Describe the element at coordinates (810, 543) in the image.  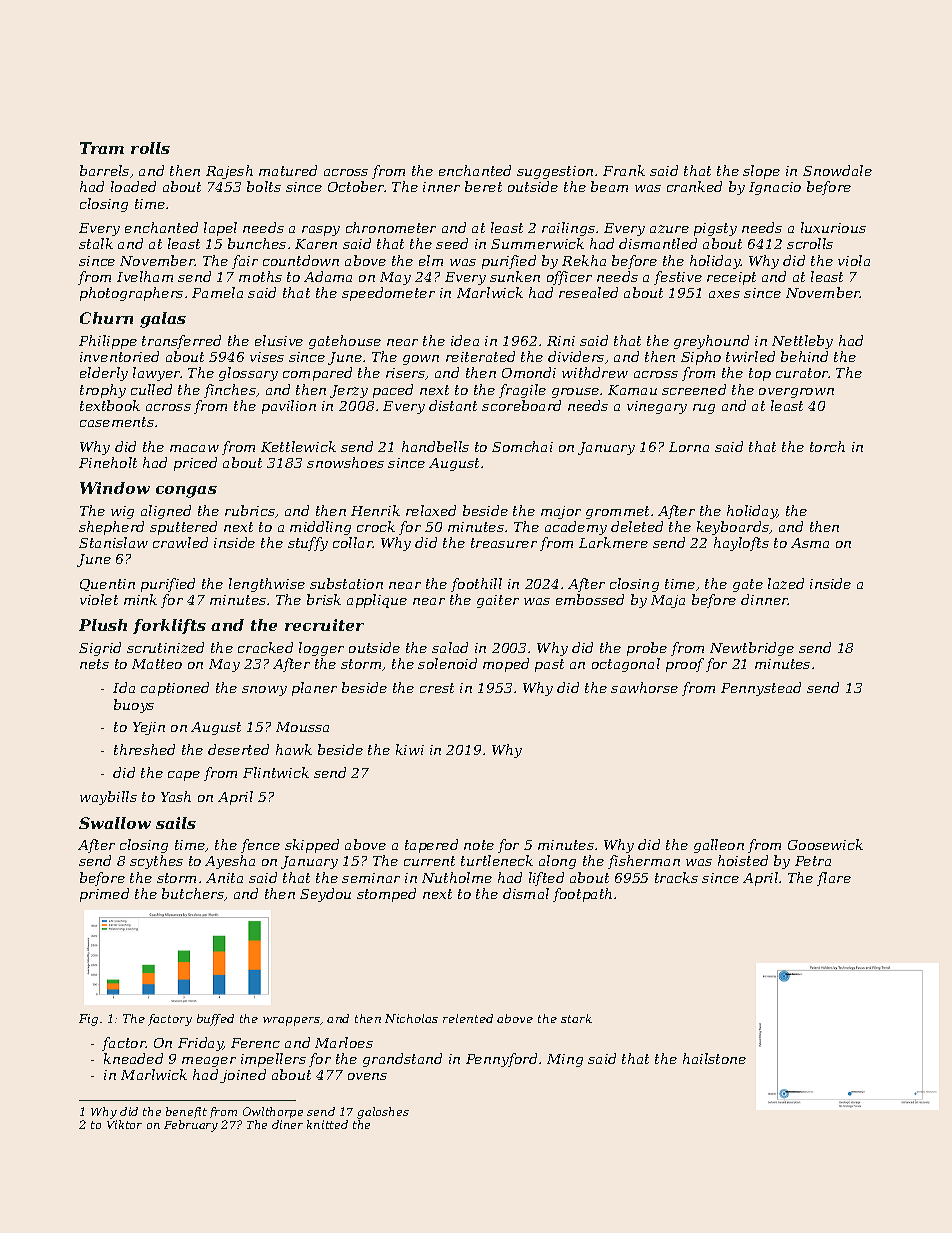
I see `Asma` at that location.
